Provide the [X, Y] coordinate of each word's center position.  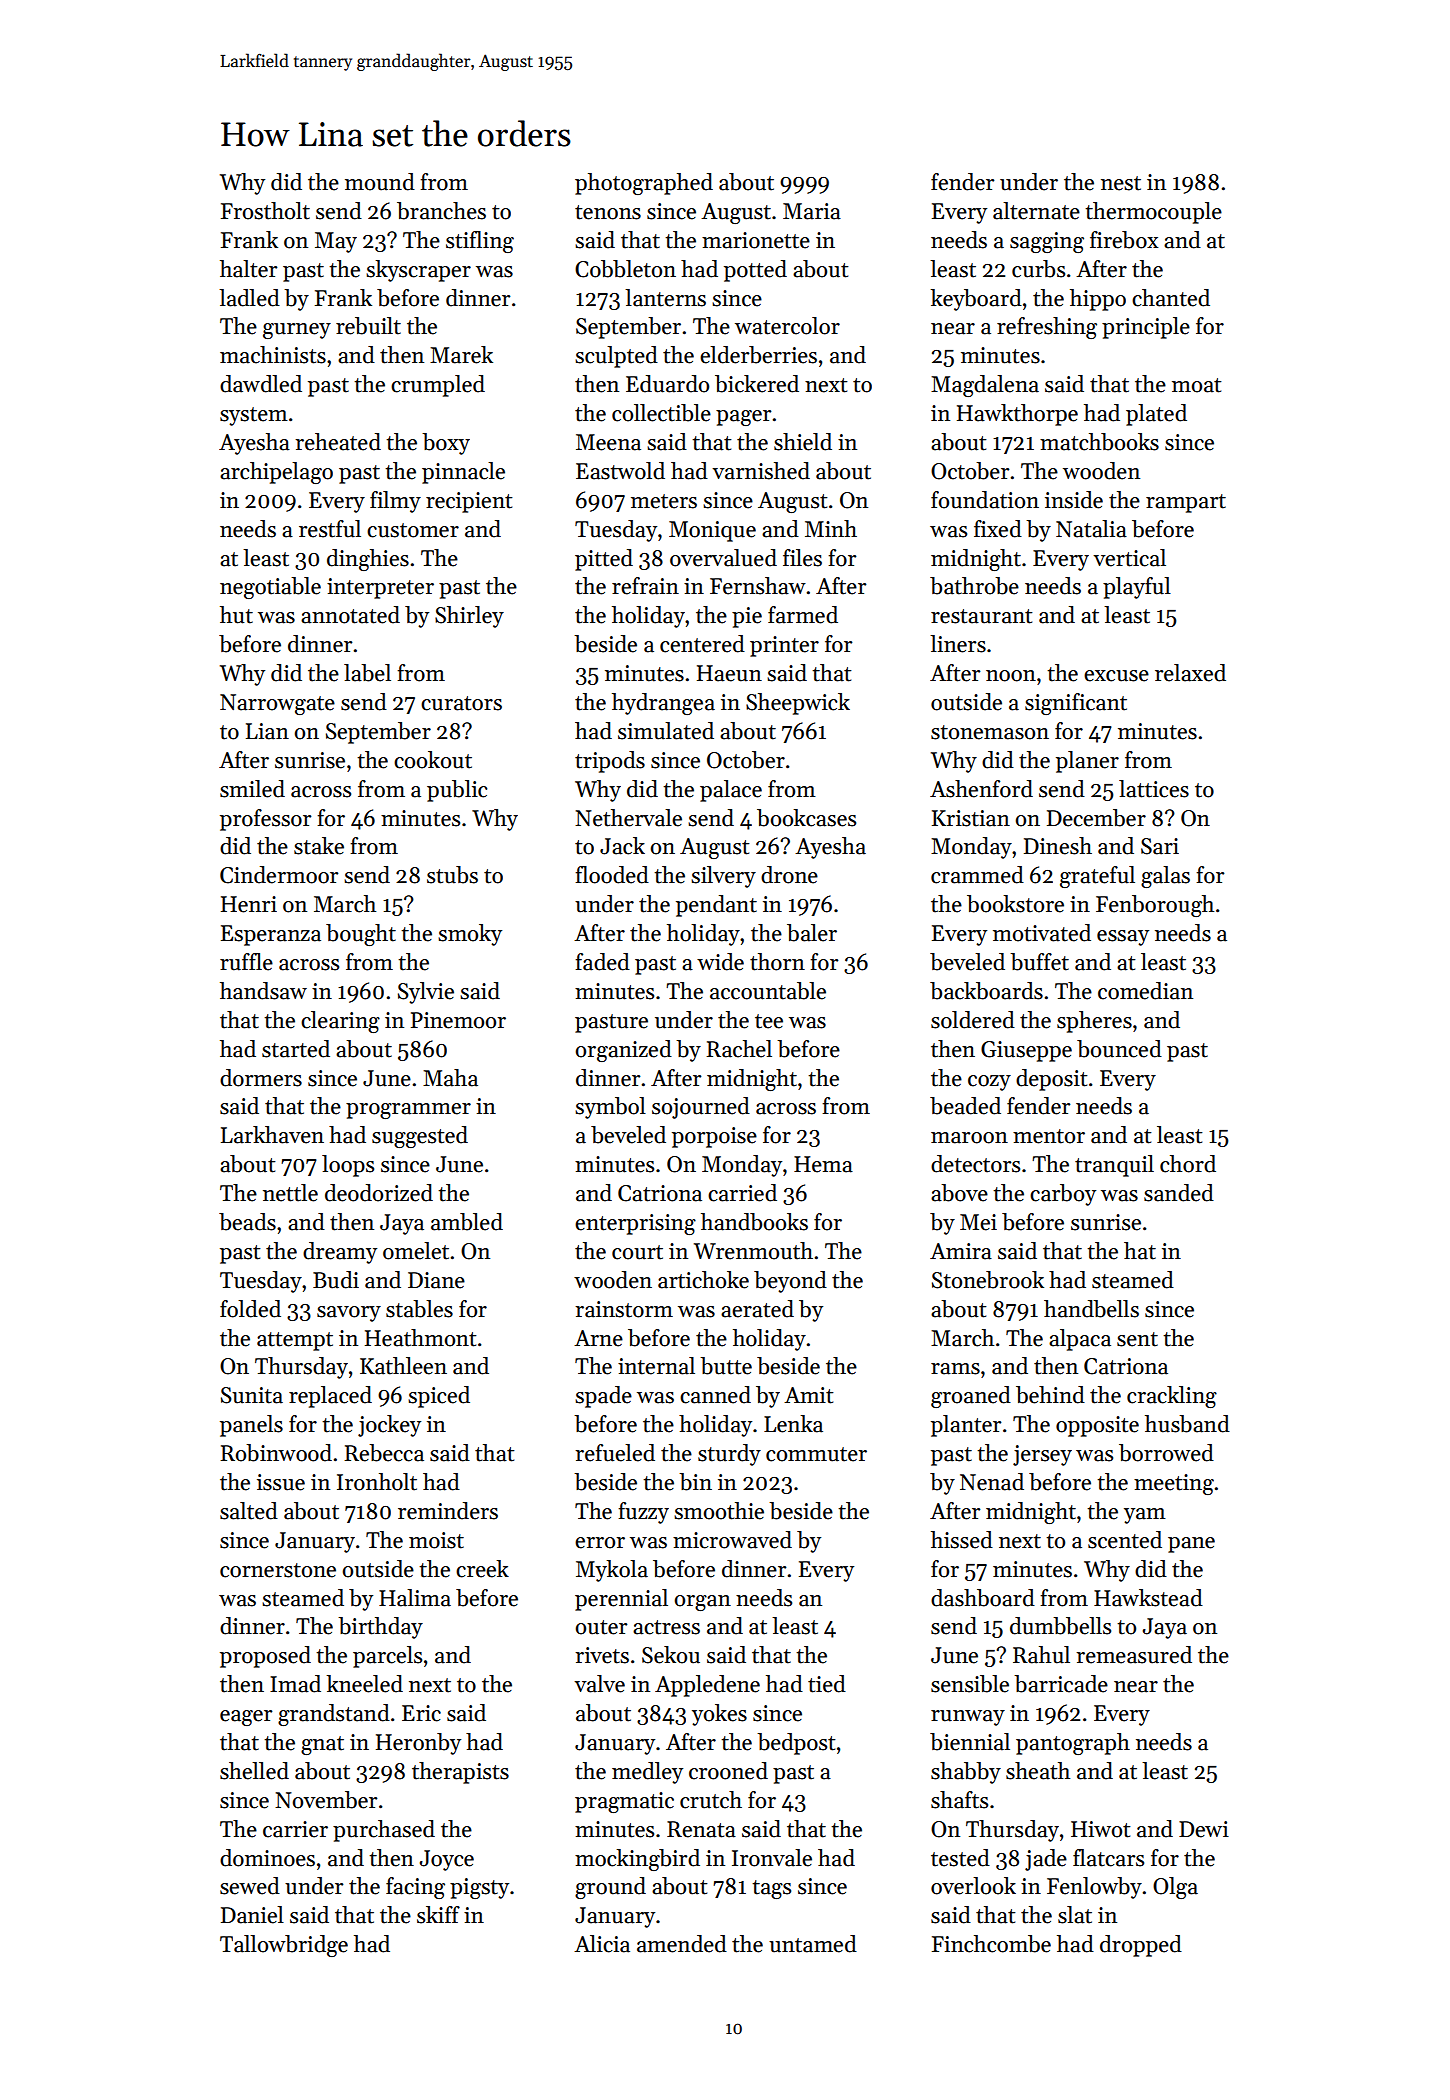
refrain [645, 586]
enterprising [635, 1224]
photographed [644, 184]
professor [265, 820]
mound [380, 182]
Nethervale [628, 818]
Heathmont [420, 1338]
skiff [438, 1915]
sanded [1179, 1193]
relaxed [1190, 673]
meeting [1174, 1484]
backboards [986, 991]
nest [1121, 183]
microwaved [732, 1540]
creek [482, 1569]
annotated [350, 615]
